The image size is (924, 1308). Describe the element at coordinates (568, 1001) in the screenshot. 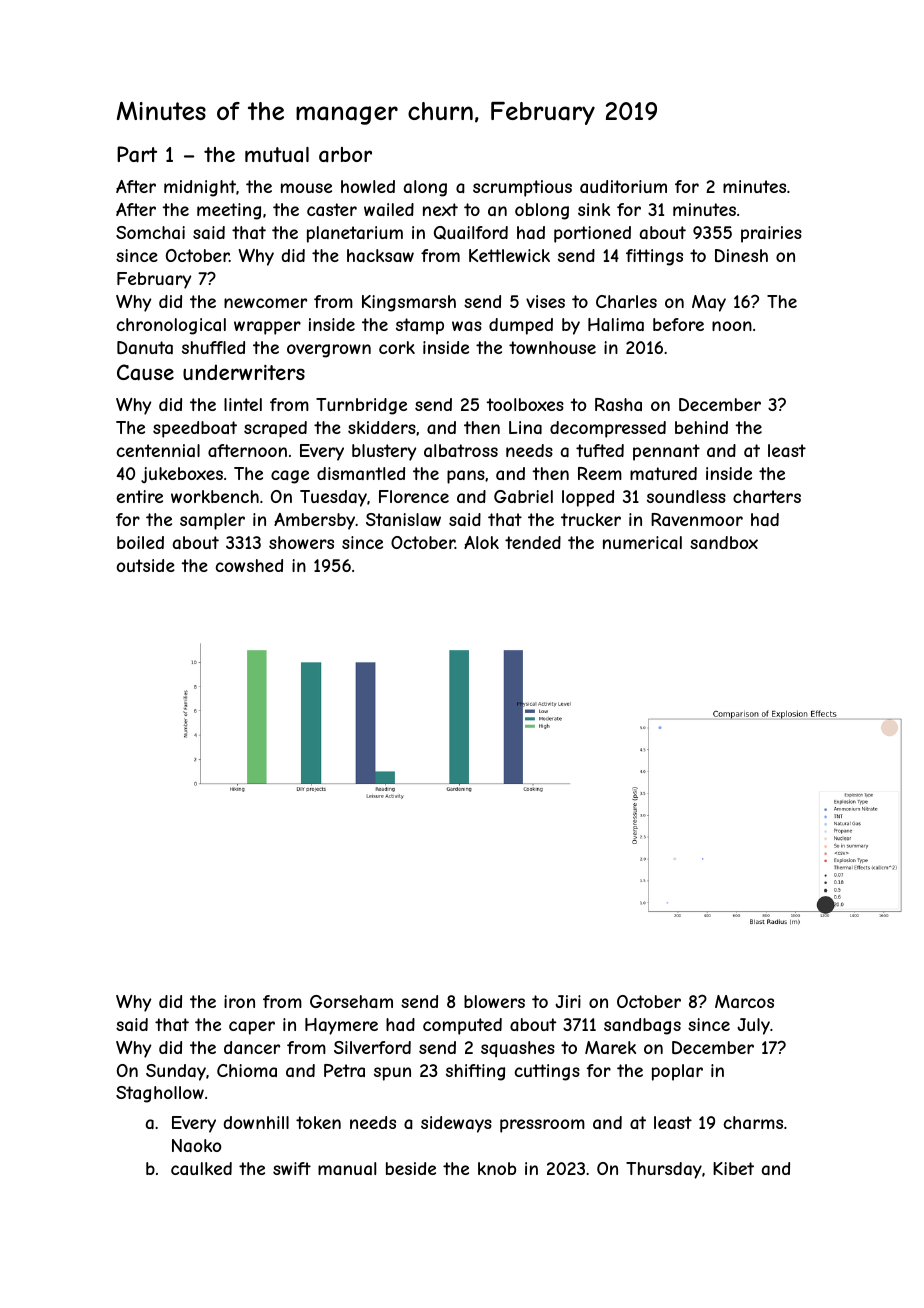

I see `Jiri` at that location.
